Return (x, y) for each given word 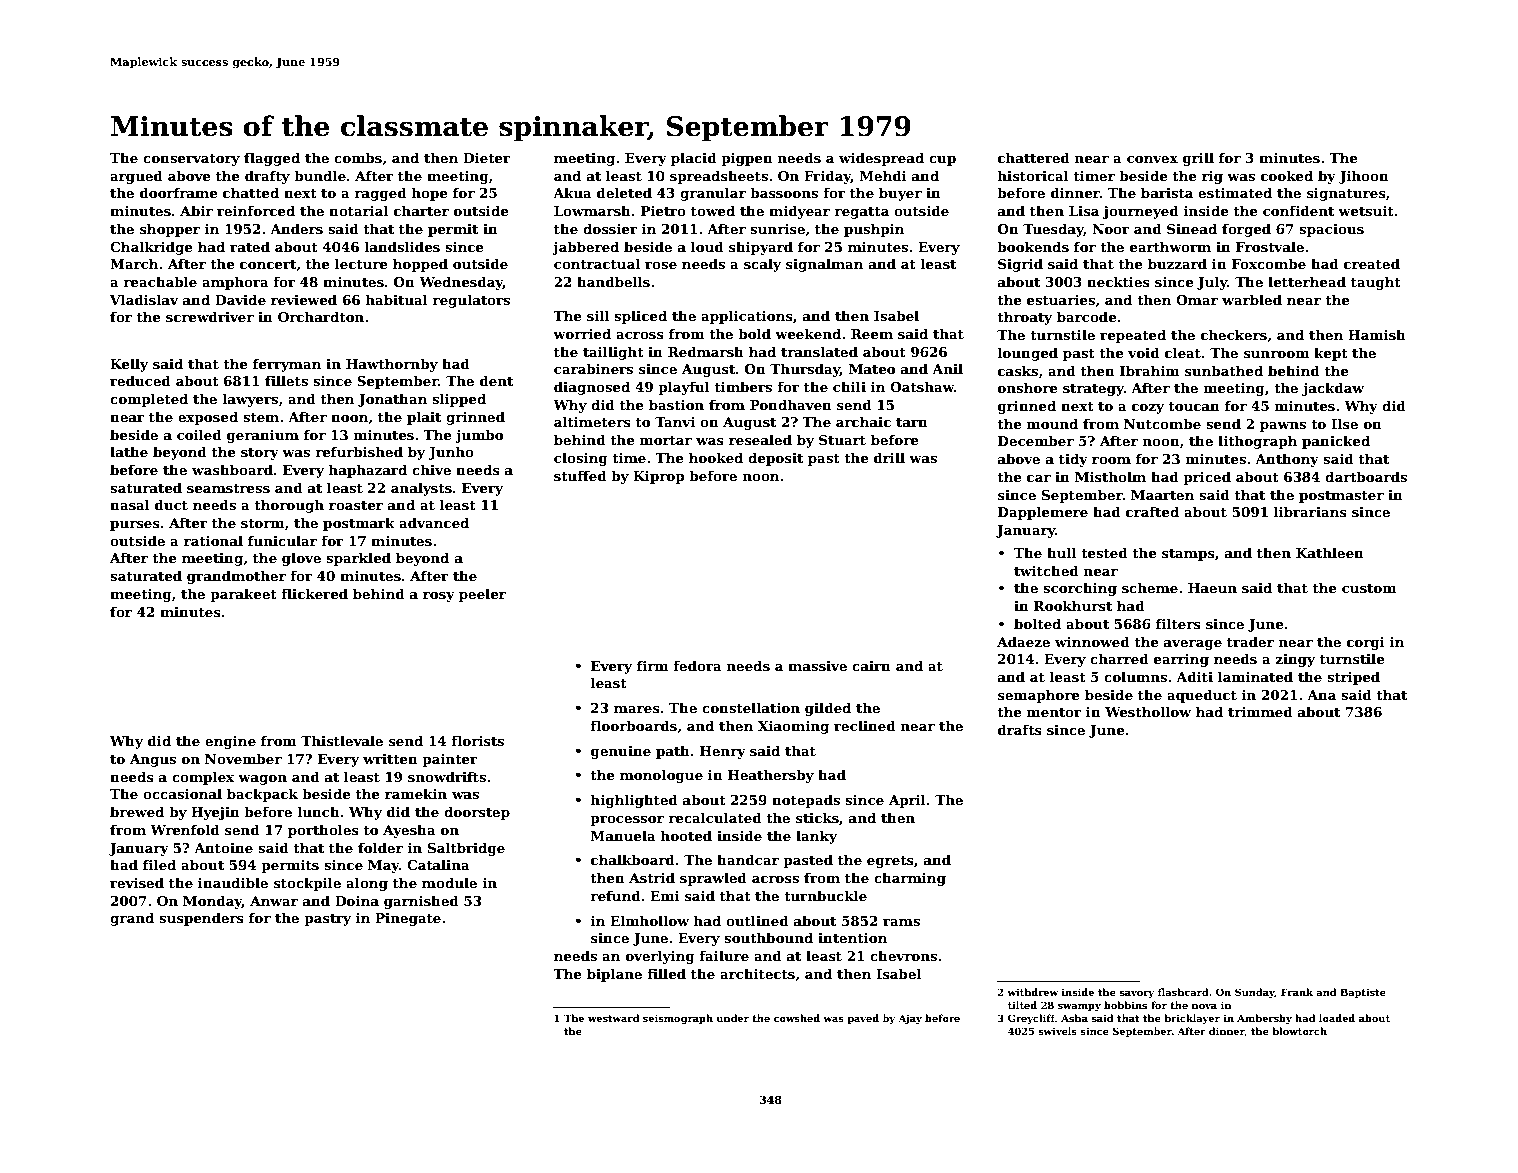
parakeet (243, 595)
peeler (482, 595)
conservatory (191, 160)
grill (1198, 159)
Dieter (487, 158)
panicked (1336, 442)
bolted (1037, 623)
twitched (1046, 570)
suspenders (201, 919)
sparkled (358, 559)
